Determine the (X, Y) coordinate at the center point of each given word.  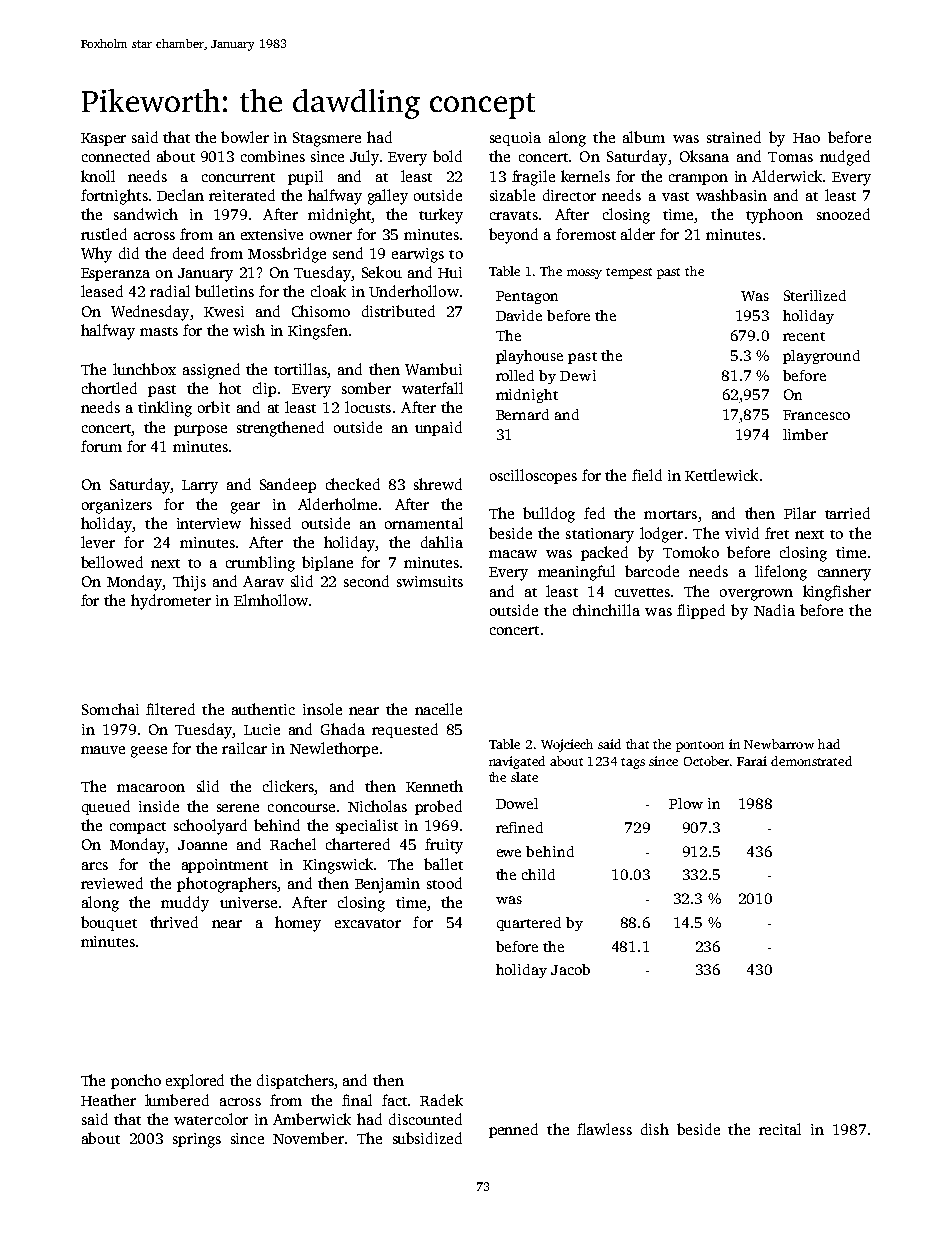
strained (734, 137)
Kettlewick (721, 475)
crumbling (260, 564)
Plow (686, 803)
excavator (368, 923)
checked (353, 484)
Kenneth (434, 786)
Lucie (262, 729)
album (644, 137)
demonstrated (811, 761)
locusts (368, 407)
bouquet (109, 923)
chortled (109, 388)
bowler (245, 137)
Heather (108, 1100)
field (647, 475)
